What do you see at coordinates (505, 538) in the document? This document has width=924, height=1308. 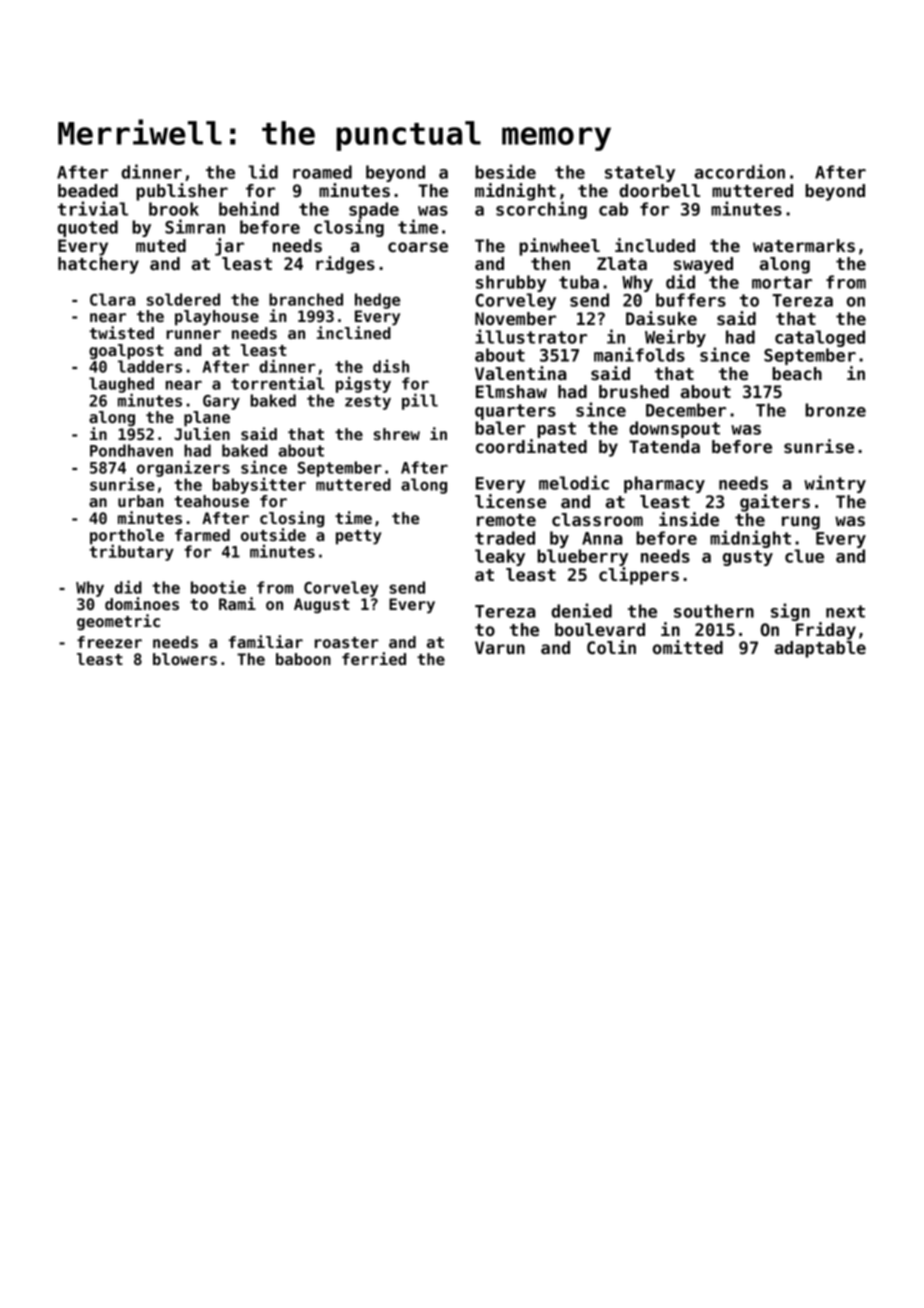 I see `traded` at bounding box center [505, 538].
